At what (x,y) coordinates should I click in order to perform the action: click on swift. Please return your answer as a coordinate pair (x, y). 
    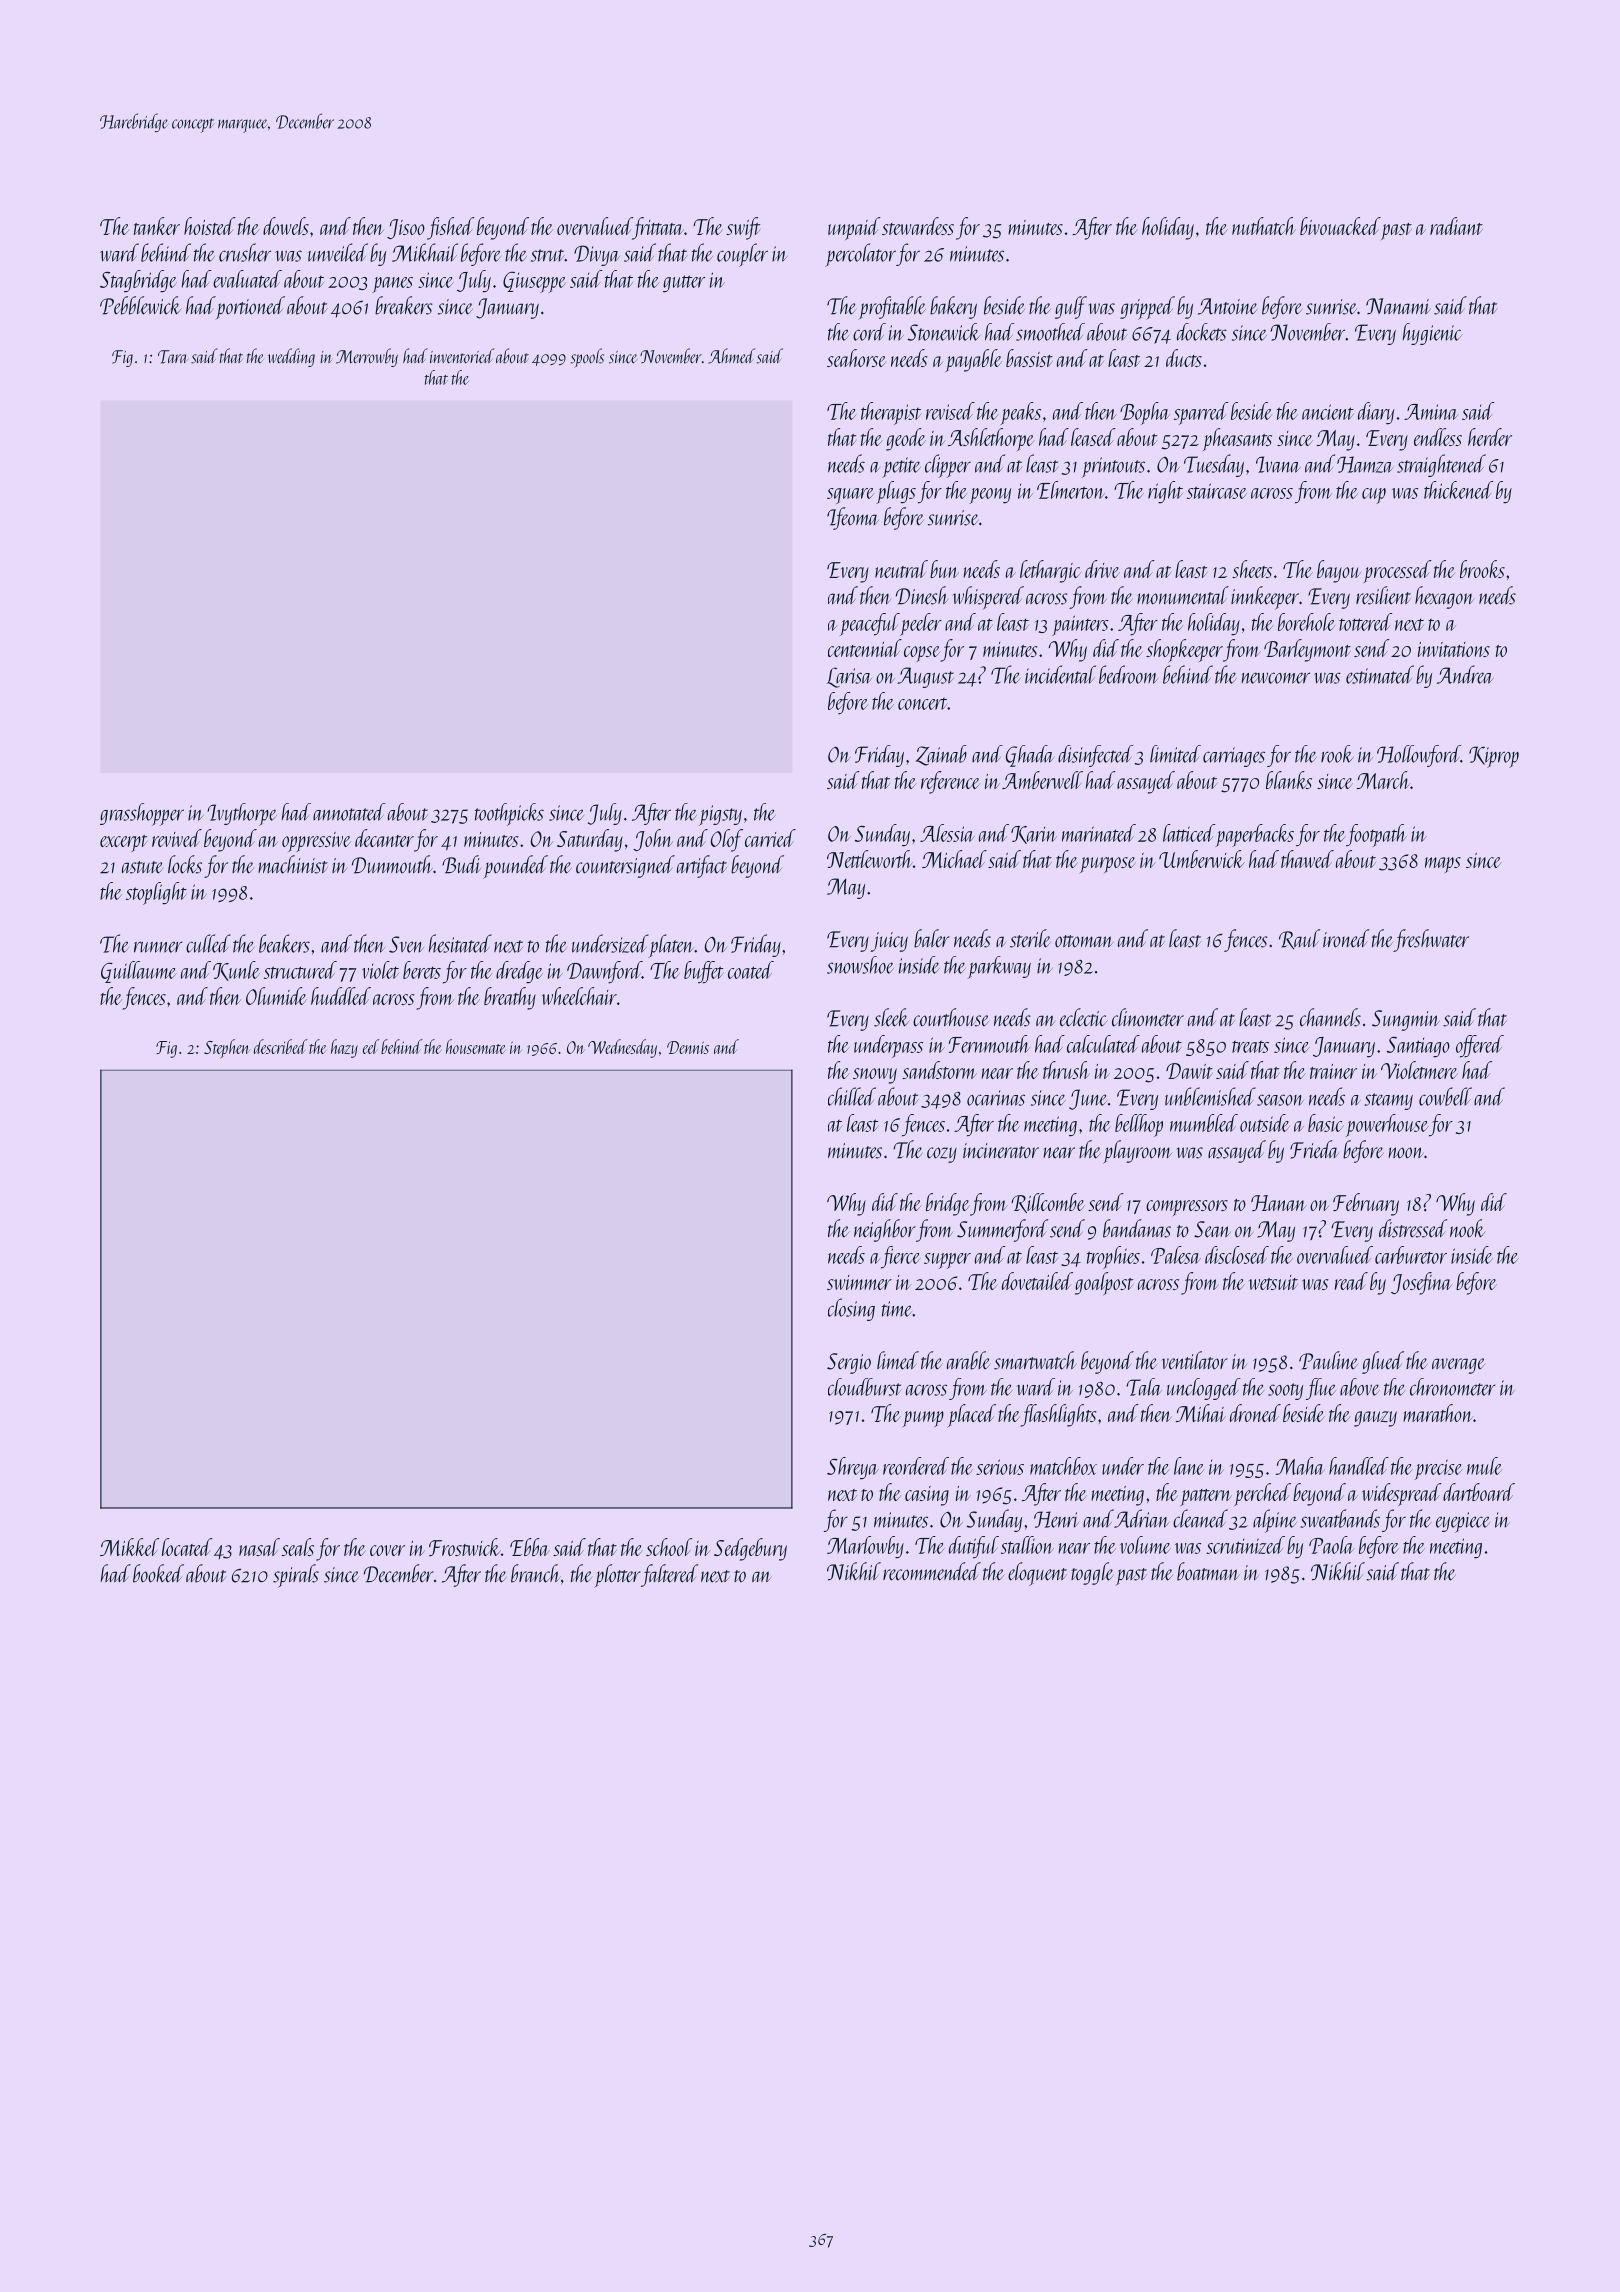
    Looking at the image, I should click on (743, 228).
